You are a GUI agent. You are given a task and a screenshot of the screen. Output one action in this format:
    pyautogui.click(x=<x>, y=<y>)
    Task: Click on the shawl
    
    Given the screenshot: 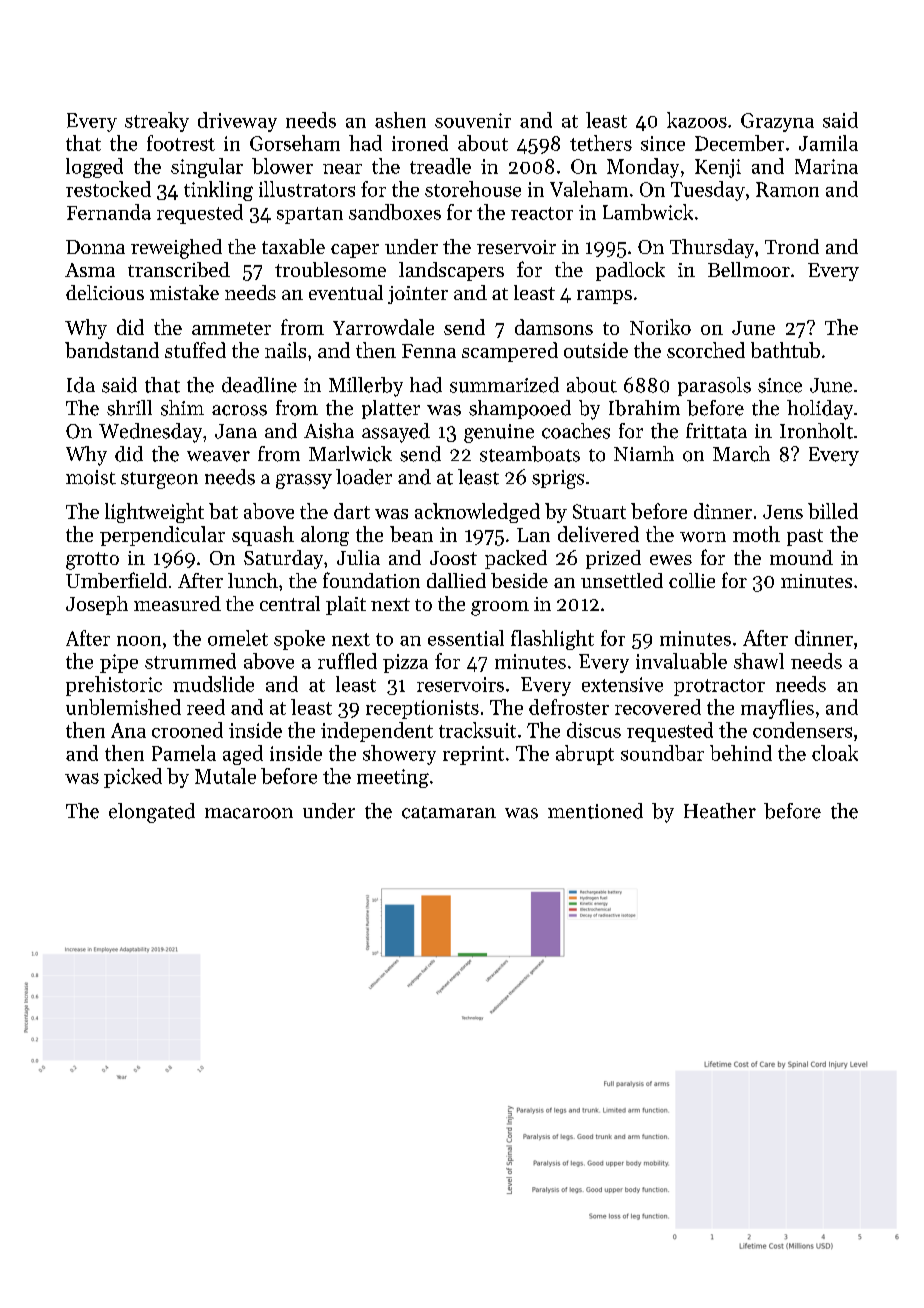 What is the action you would take?
    pyautogui.click(x=759, y=661)
